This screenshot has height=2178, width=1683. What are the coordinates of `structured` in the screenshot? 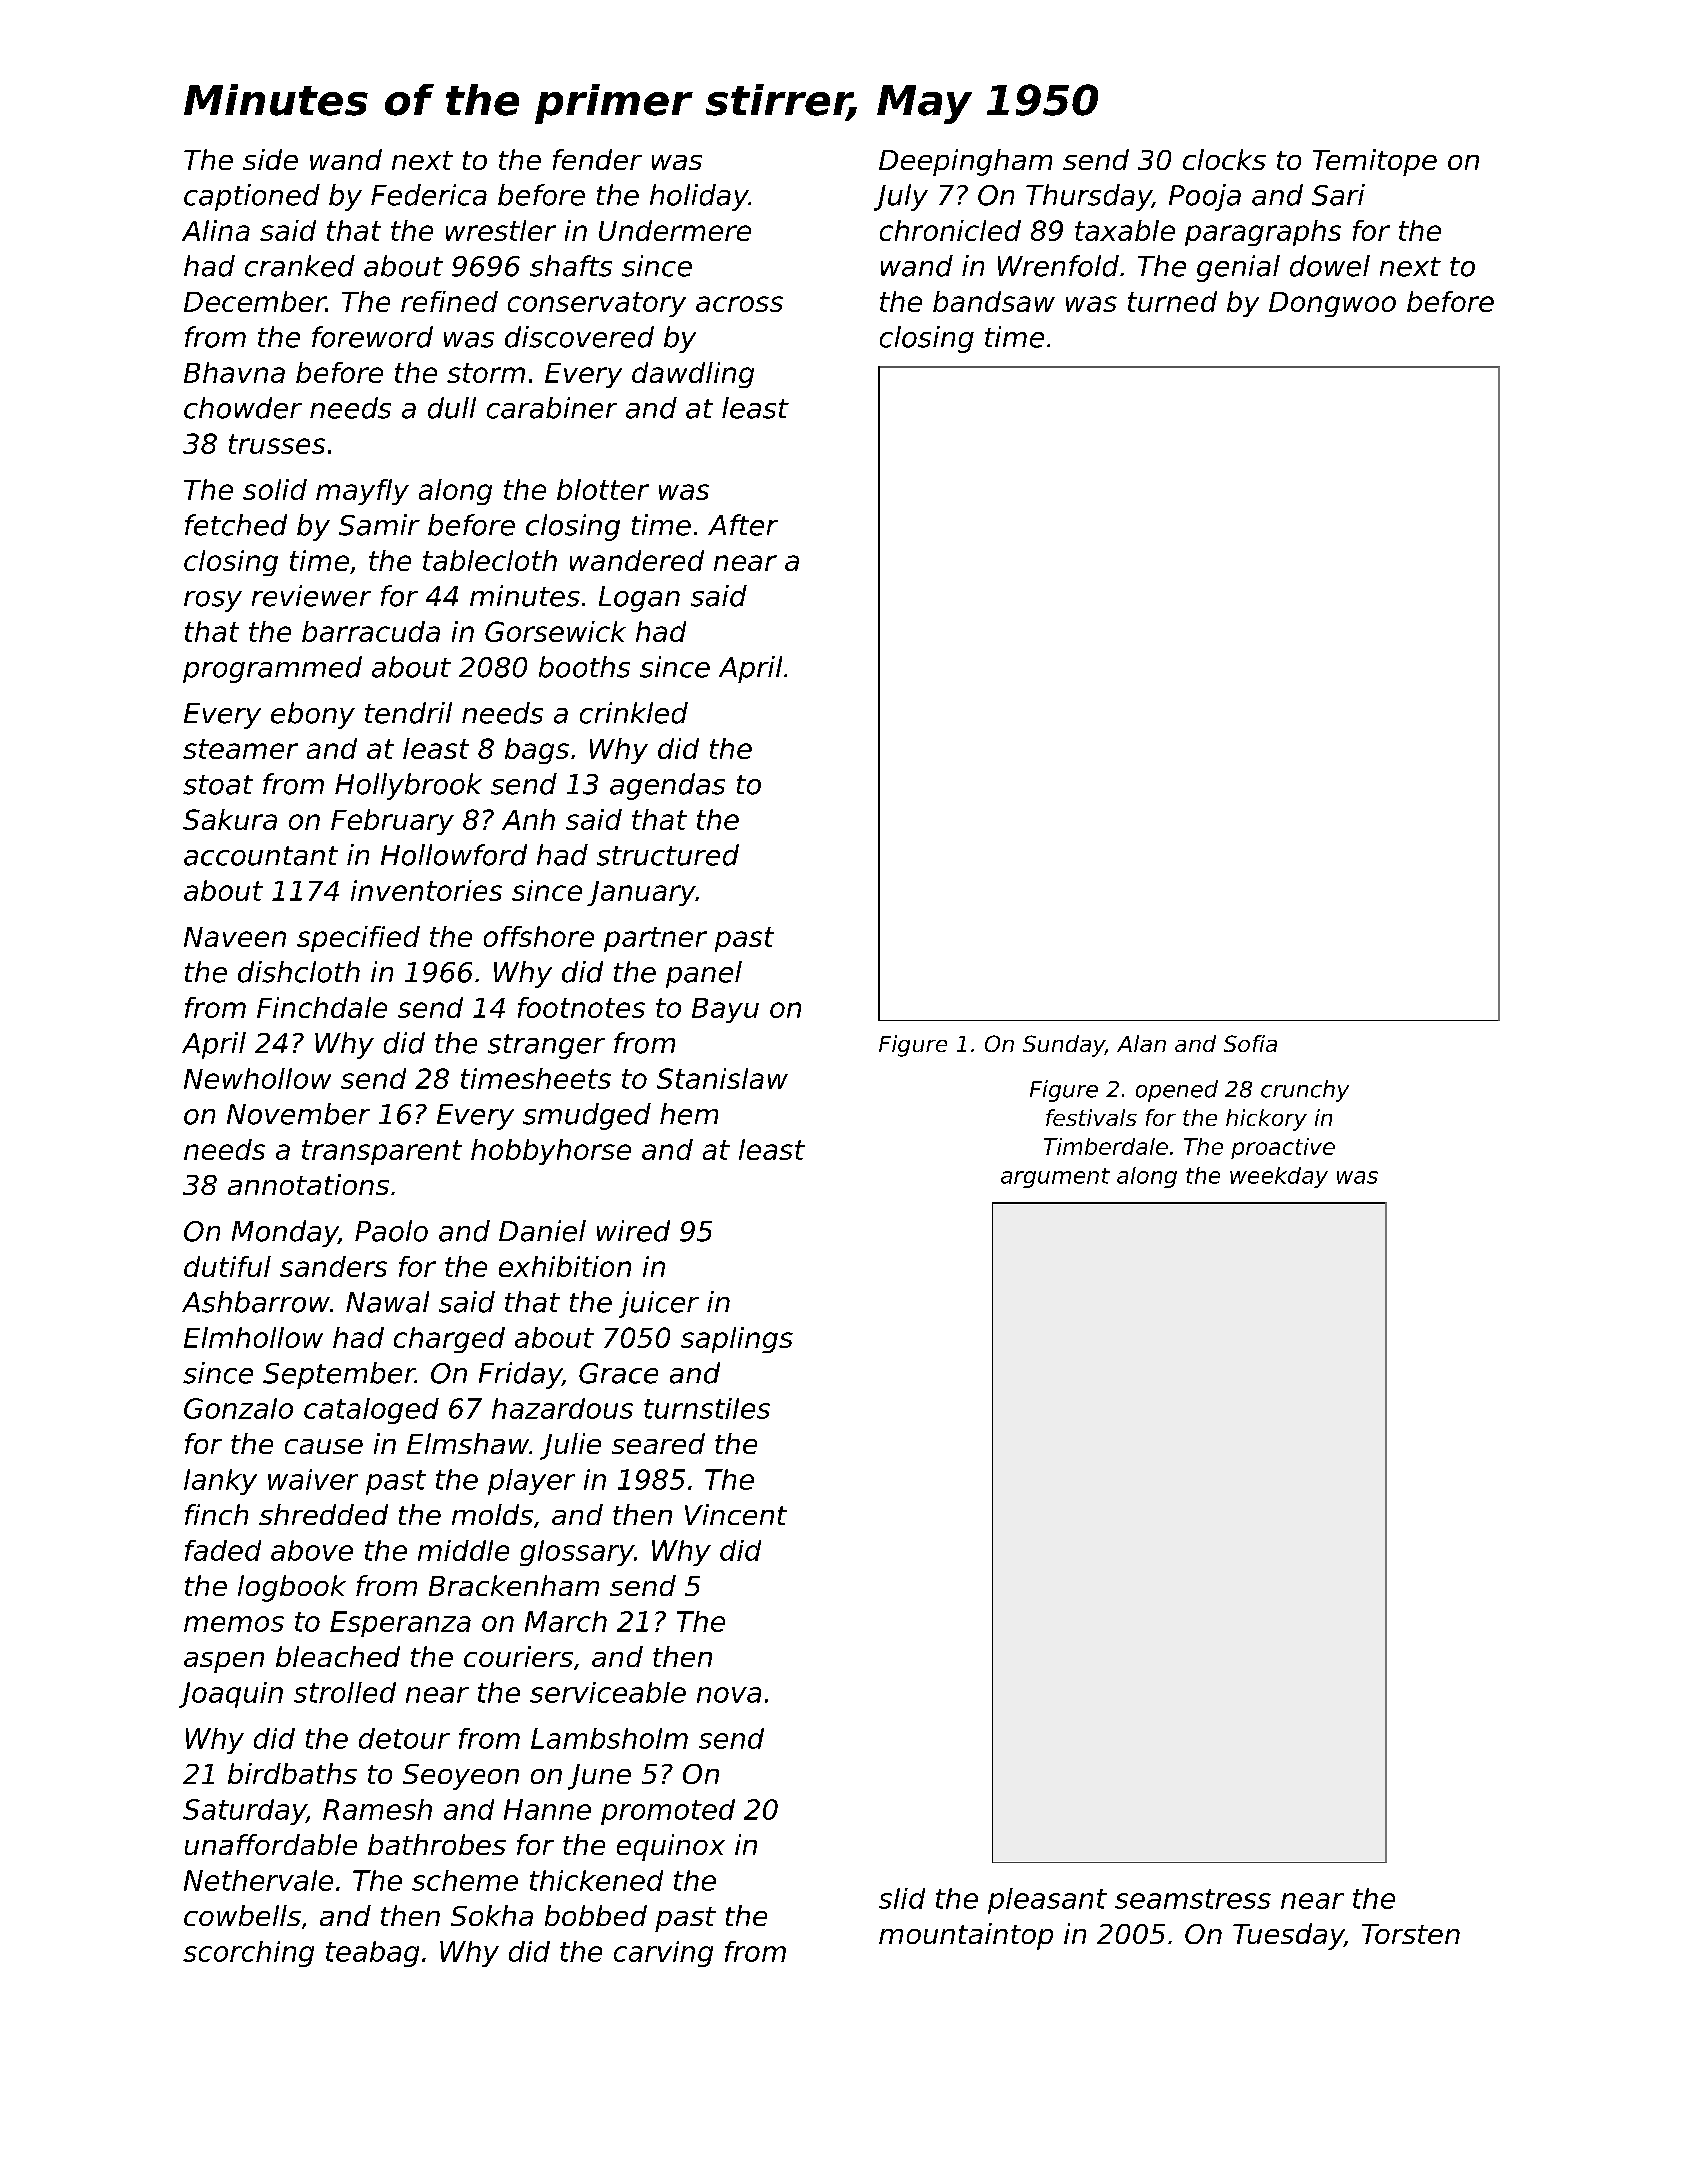 It's located at (668, 855).
